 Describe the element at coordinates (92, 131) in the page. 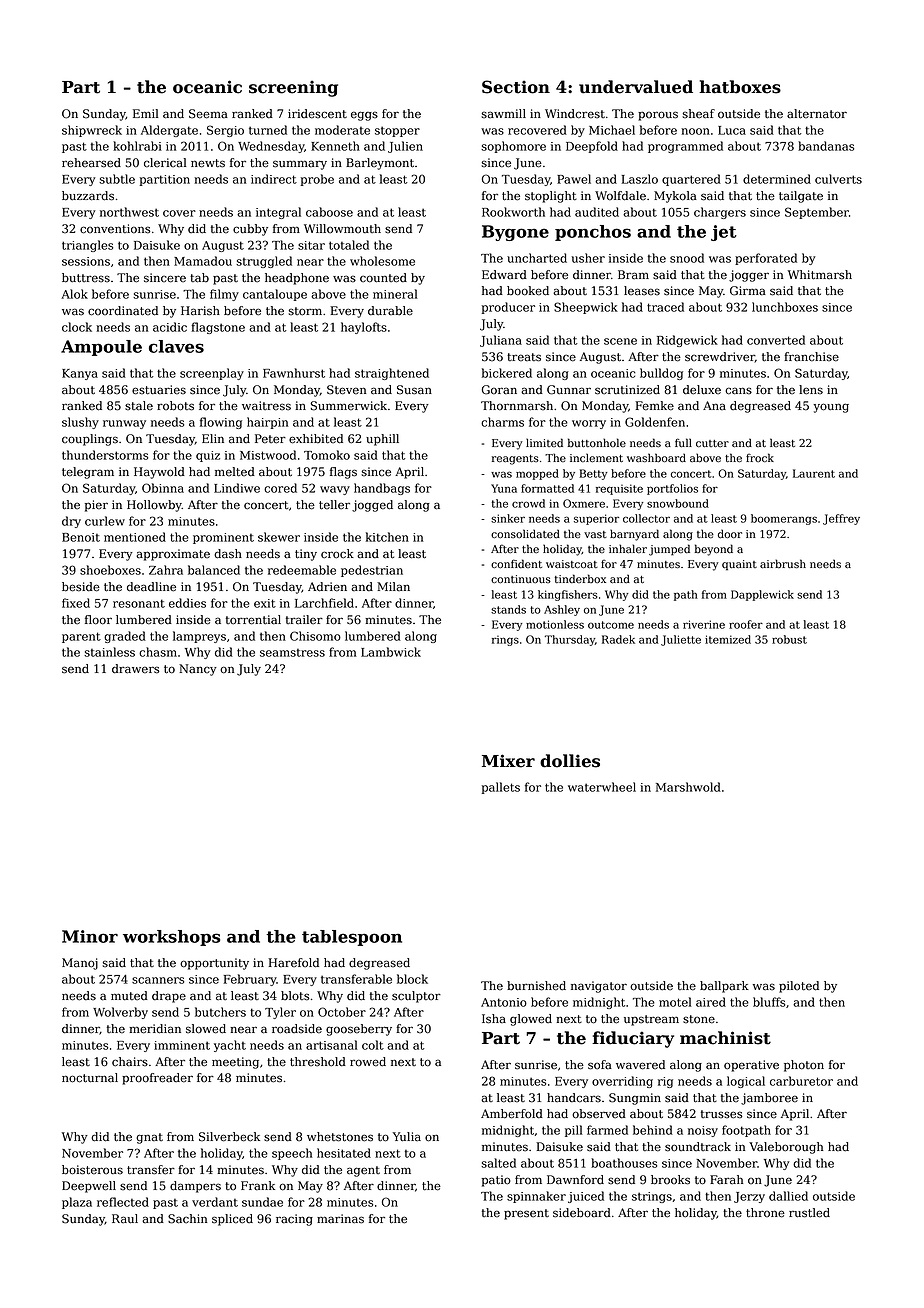

I see `shipwreck` at that location.
